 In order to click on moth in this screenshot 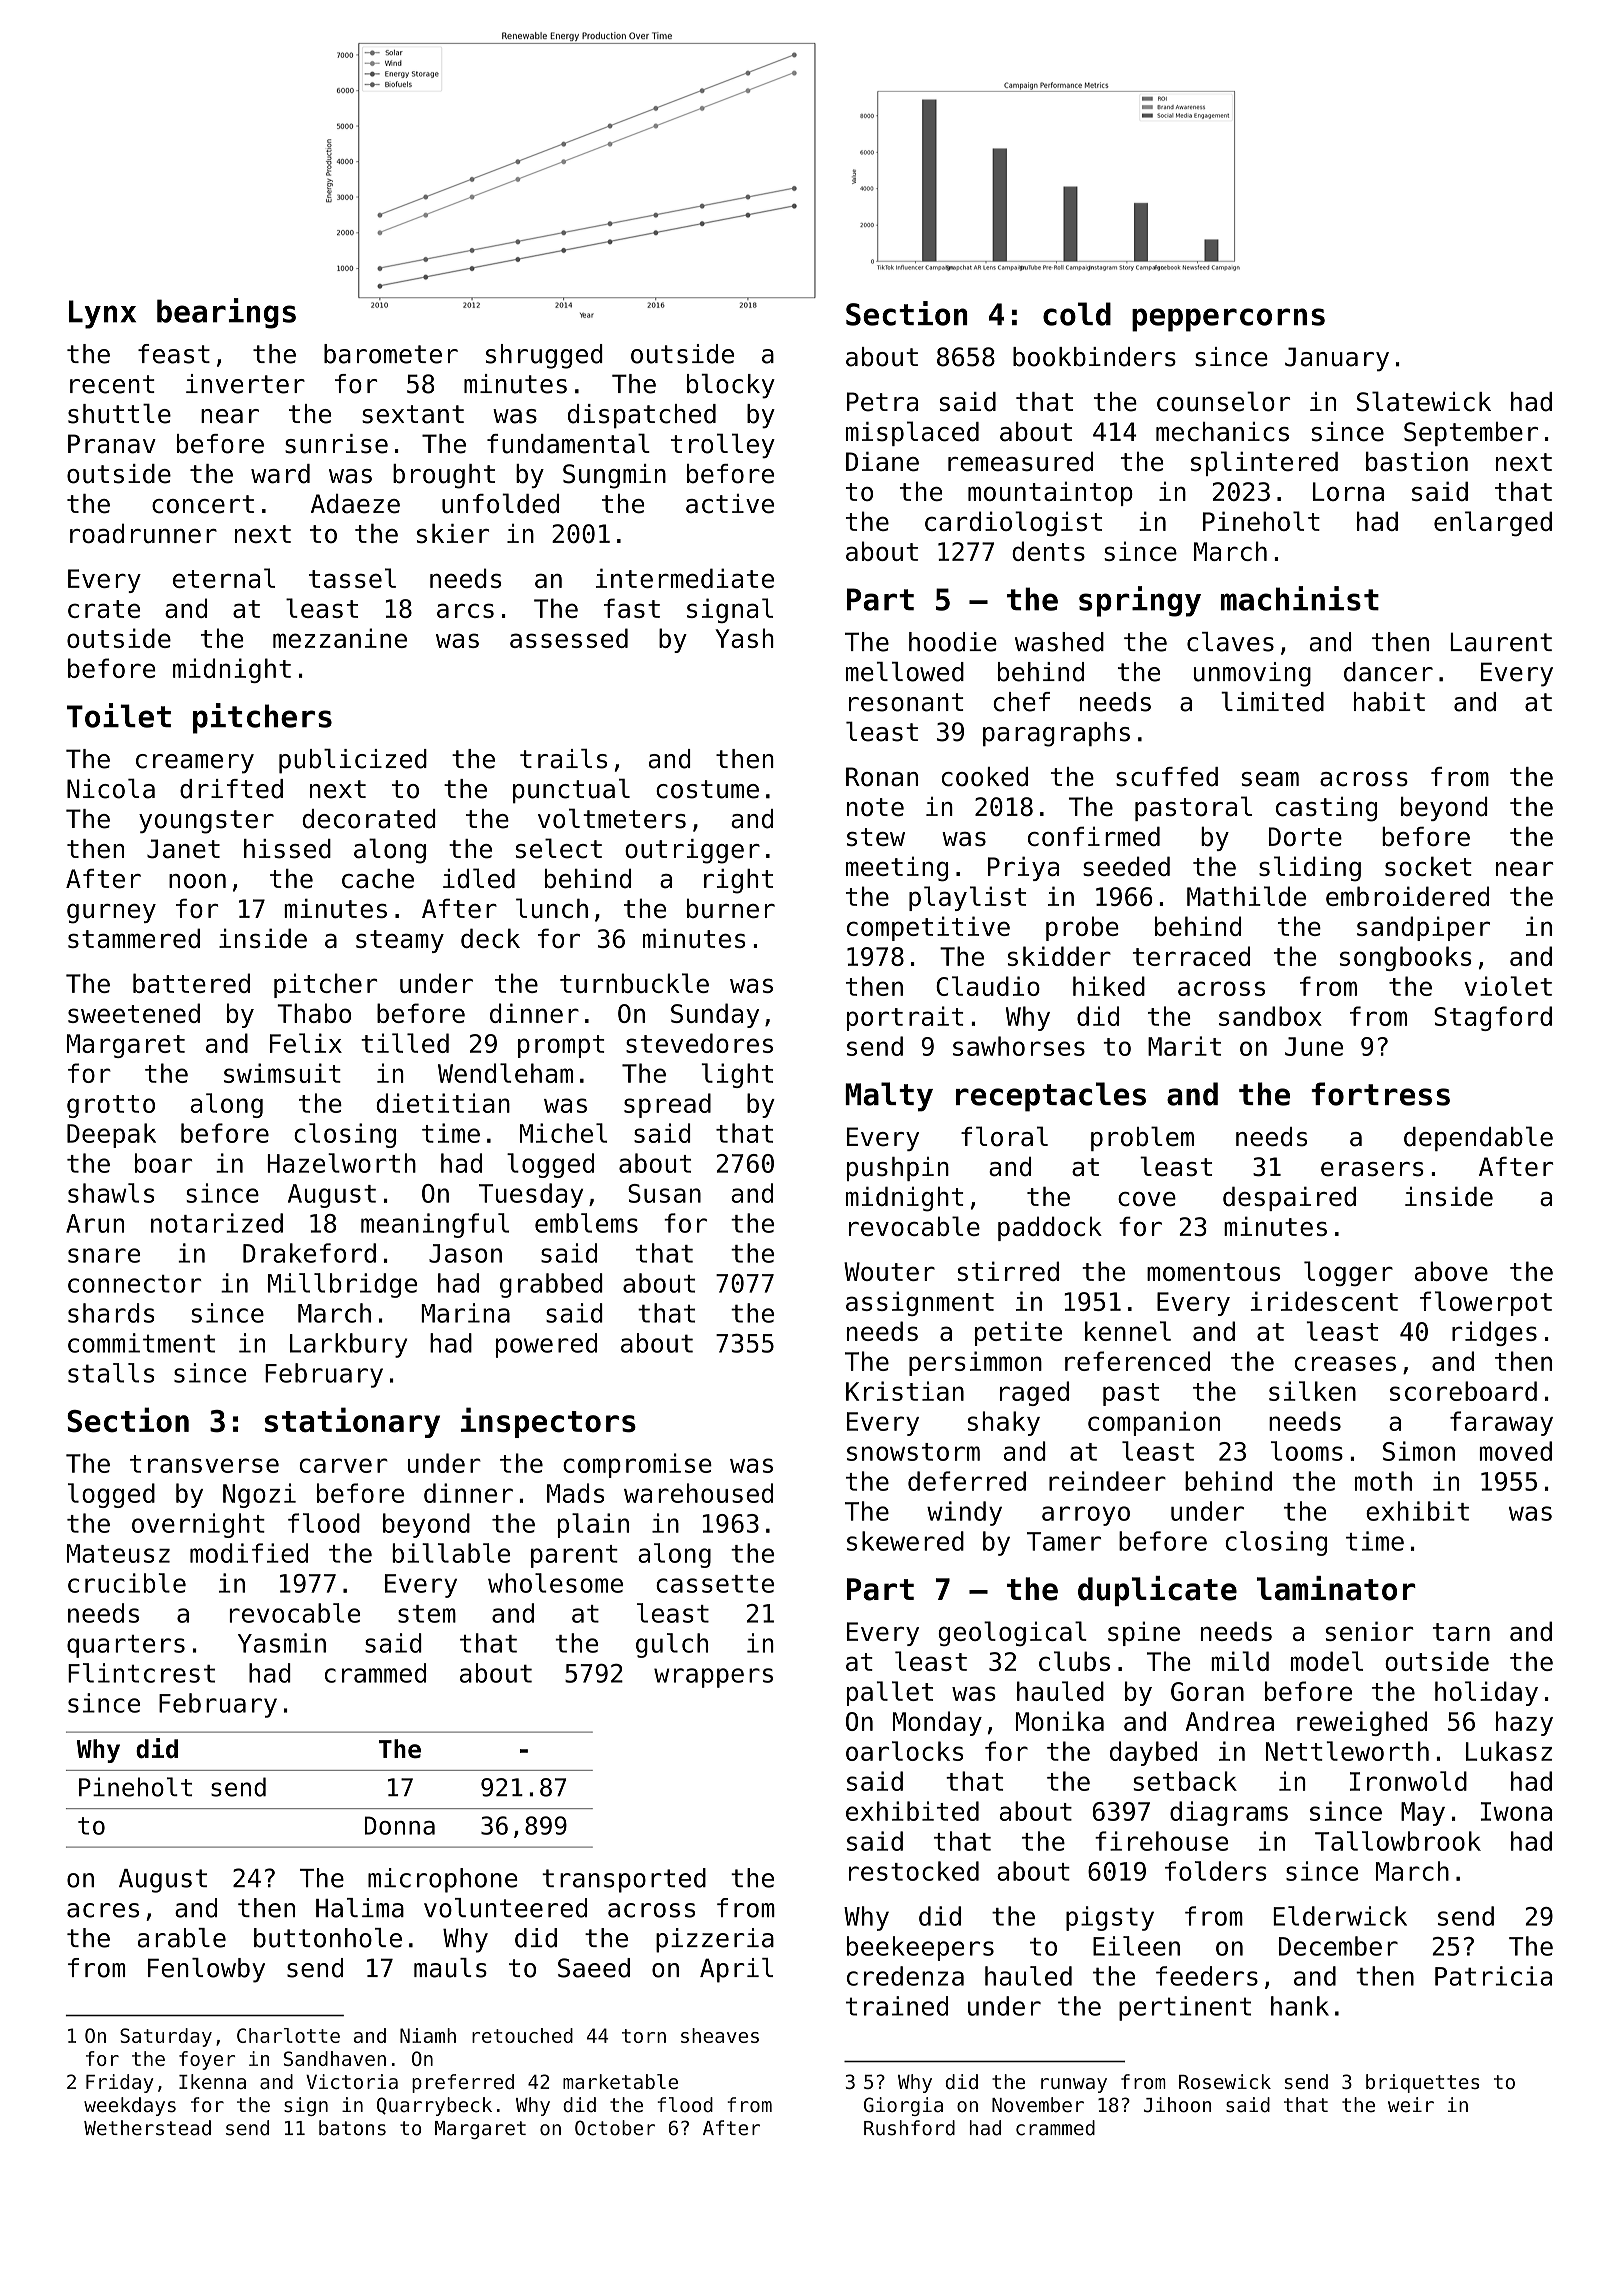, I will do `click(1383, 1481)`.
